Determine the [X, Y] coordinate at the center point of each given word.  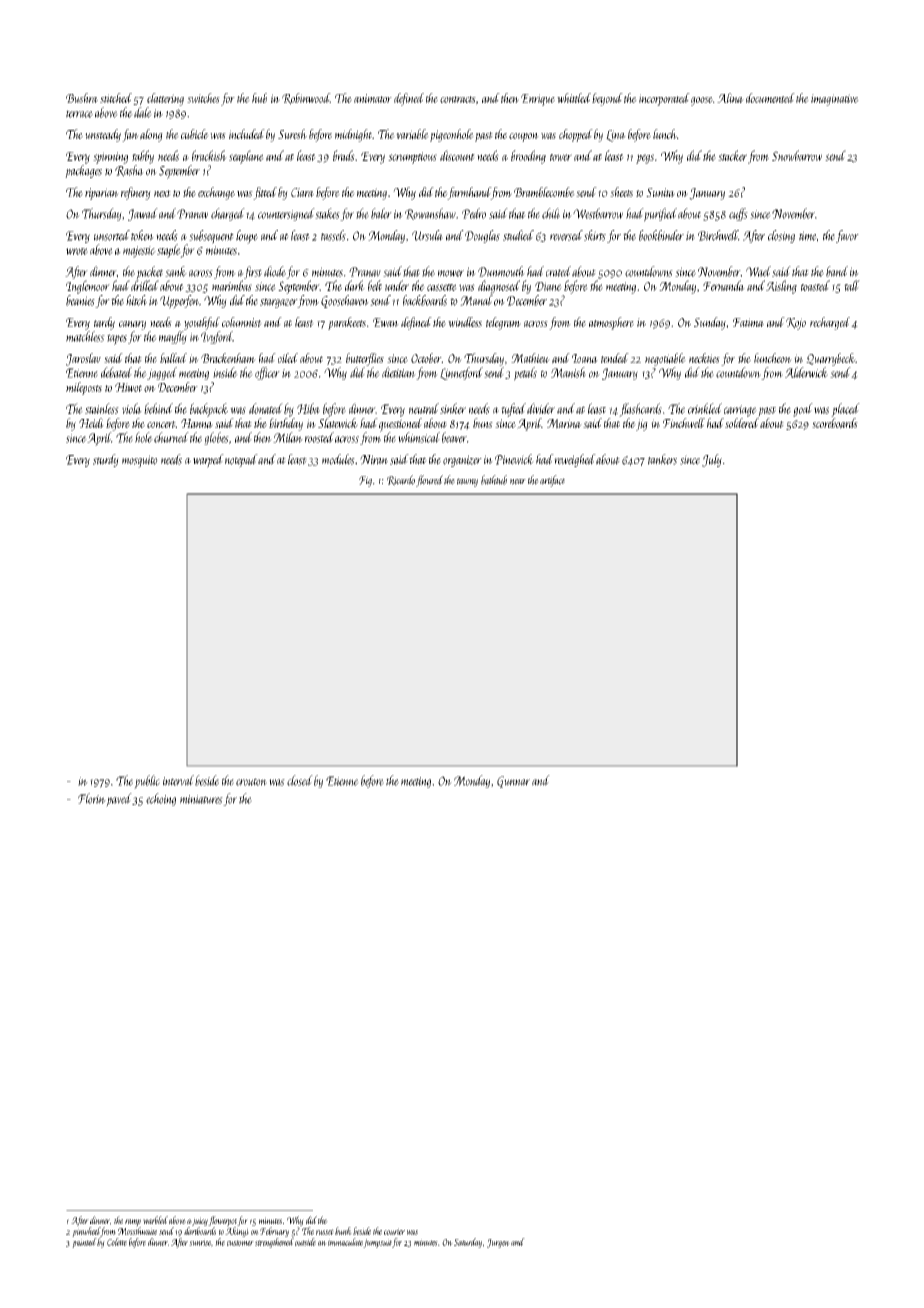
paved [119, 800]
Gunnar [513, 782]
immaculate [345, 1242]
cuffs [738, 214]
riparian [102, 194]
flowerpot [222, 1221]
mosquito [140, 461]
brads [344, 155]
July [712, 460]
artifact [552, 481]
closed [300, 780]
